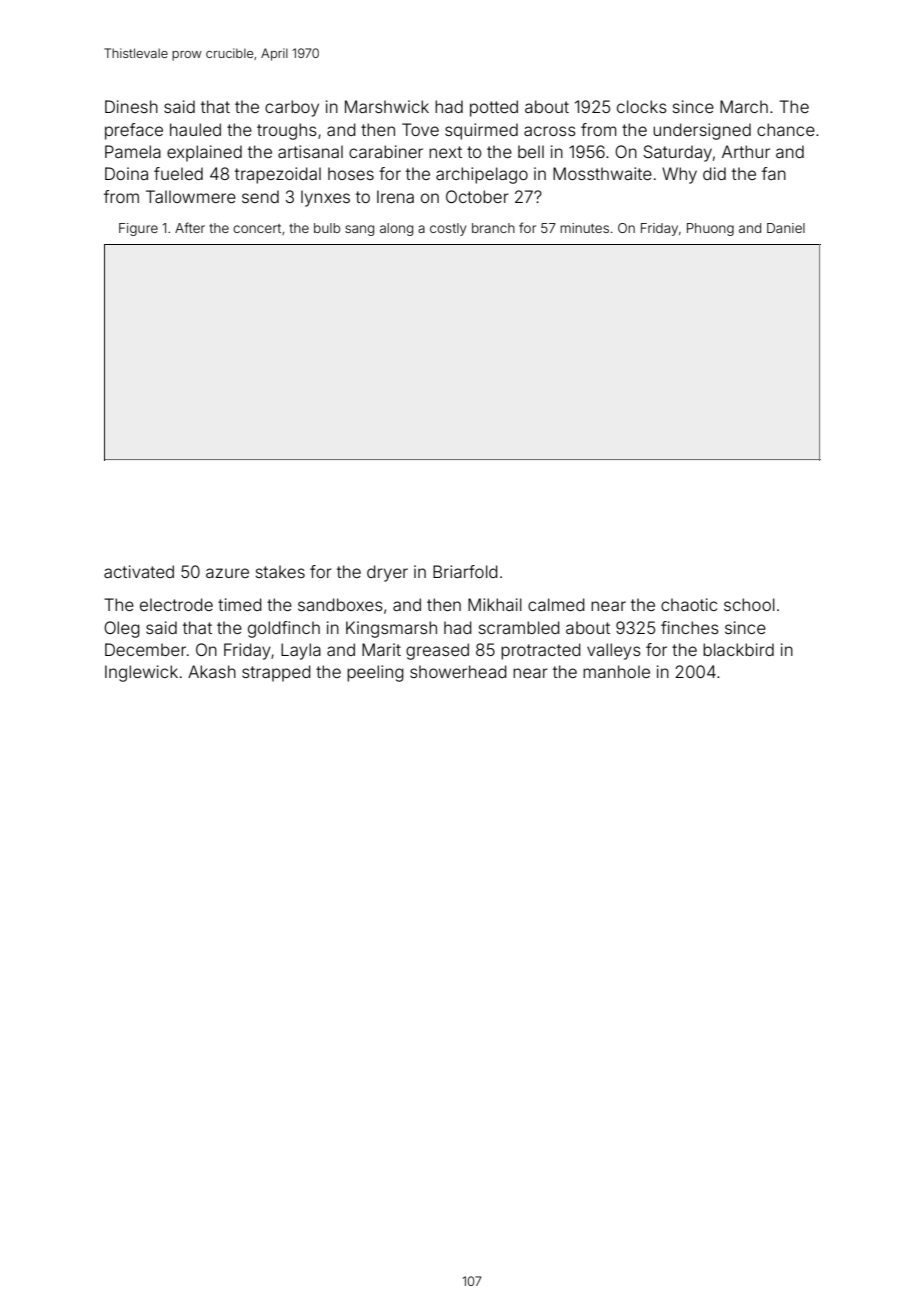 The height and width of the screenshot is (1308, 924). I want to click on Daniel, so click(786, 228).
